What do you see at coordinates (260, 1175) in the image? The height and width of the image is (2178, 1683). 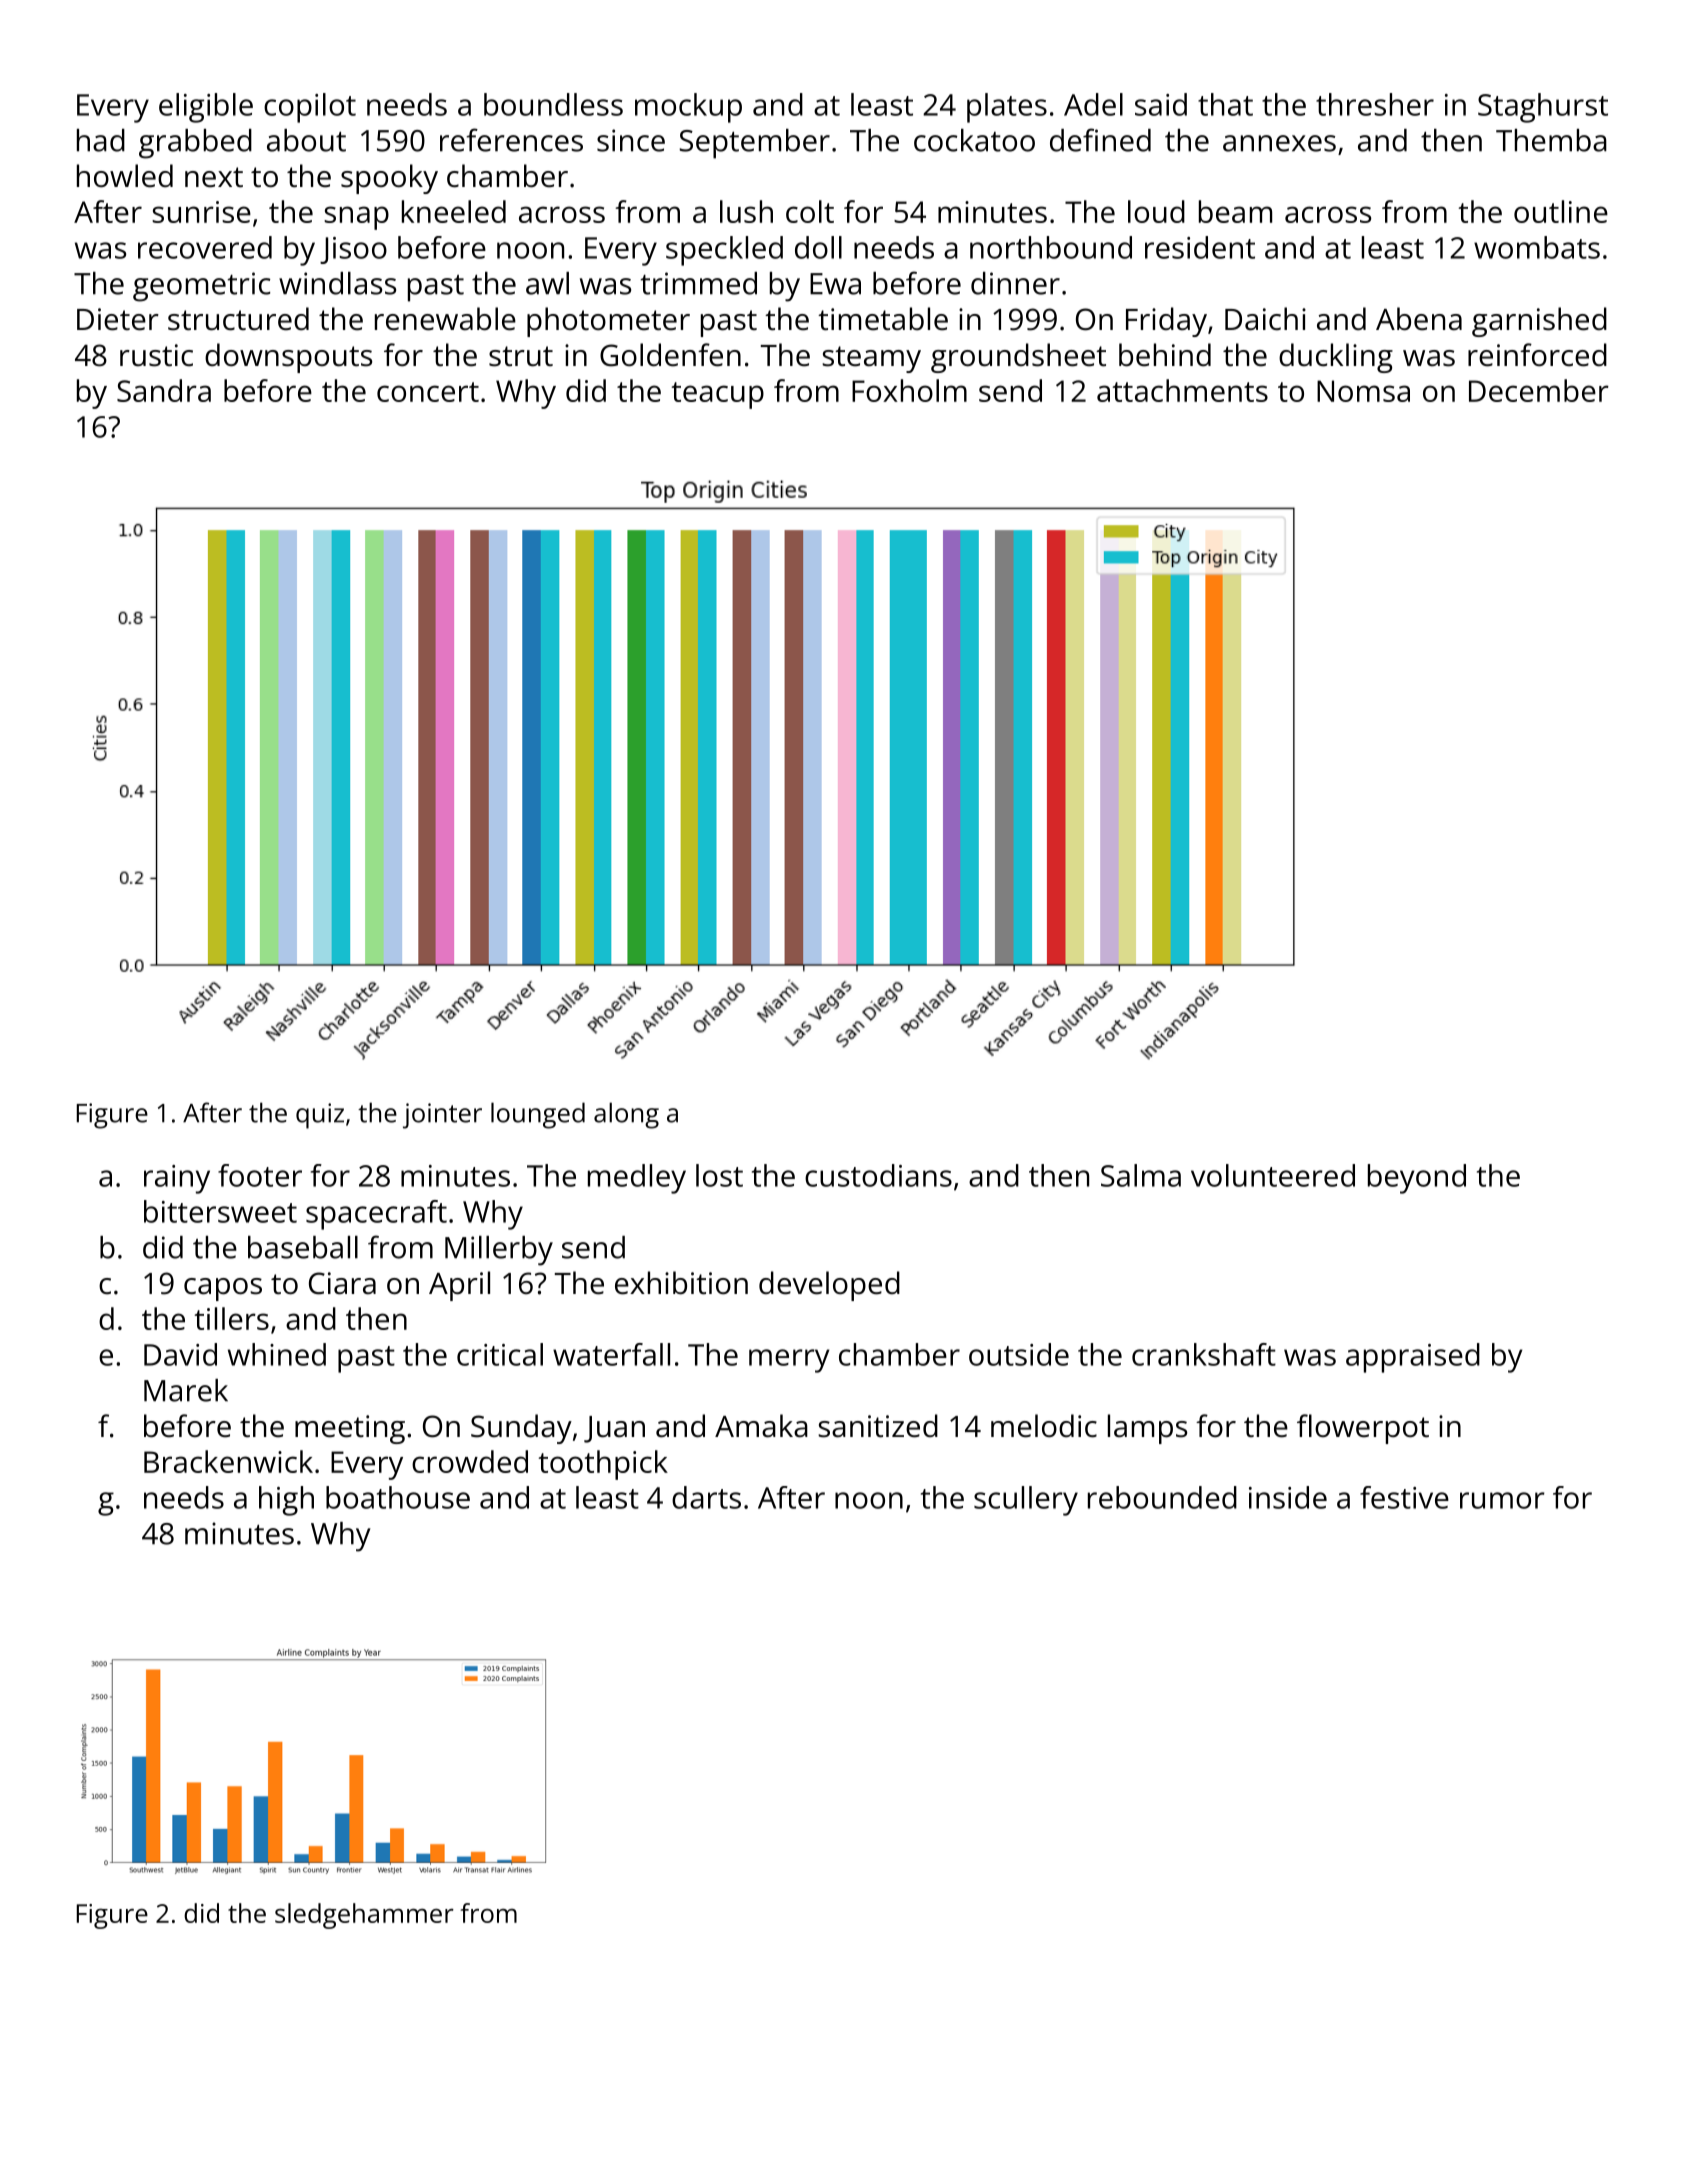 I see `footer` at bounding box center [260, 1175].
